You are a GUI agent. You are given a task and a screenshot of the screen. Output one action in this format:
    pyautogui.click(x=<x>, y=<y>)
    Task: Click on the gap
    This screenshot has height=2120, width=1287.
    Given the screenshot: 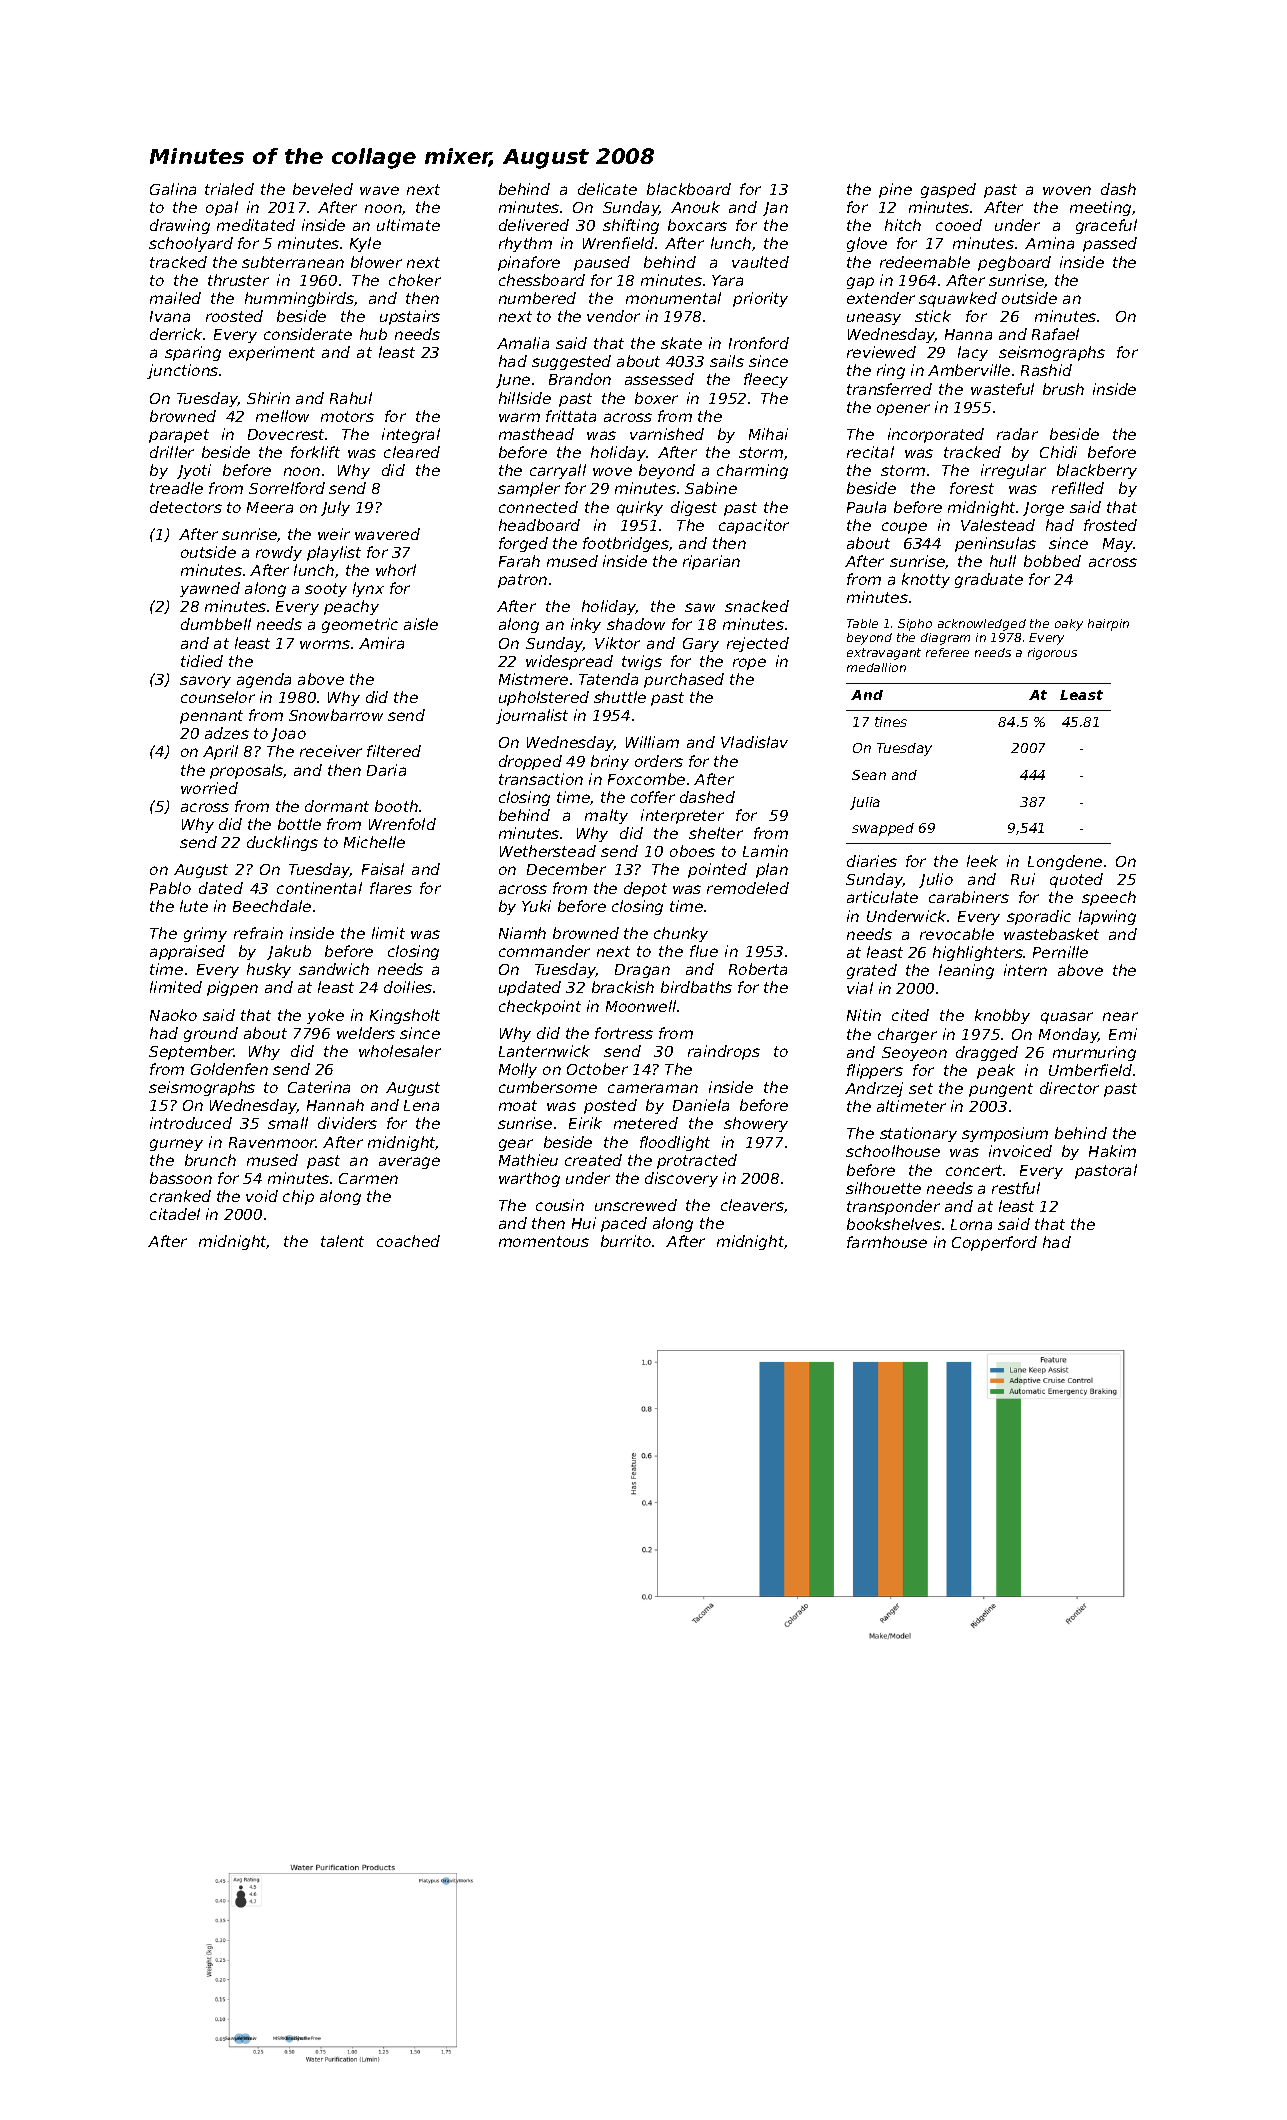 What is the action you would take?
    pyautogui.click(x=860, y=283)
